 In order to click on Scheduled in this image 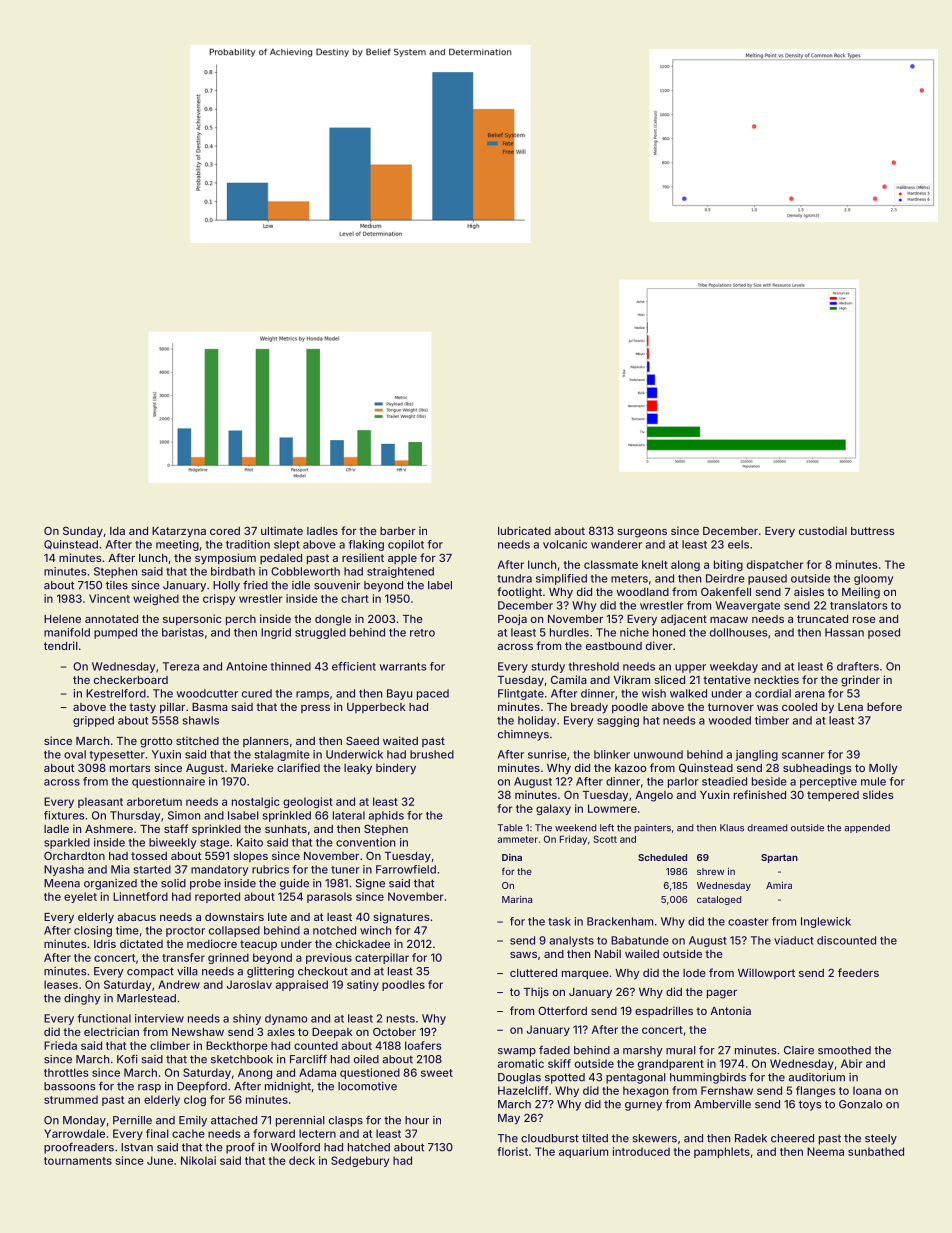, I will do `click(662, 857)`.
